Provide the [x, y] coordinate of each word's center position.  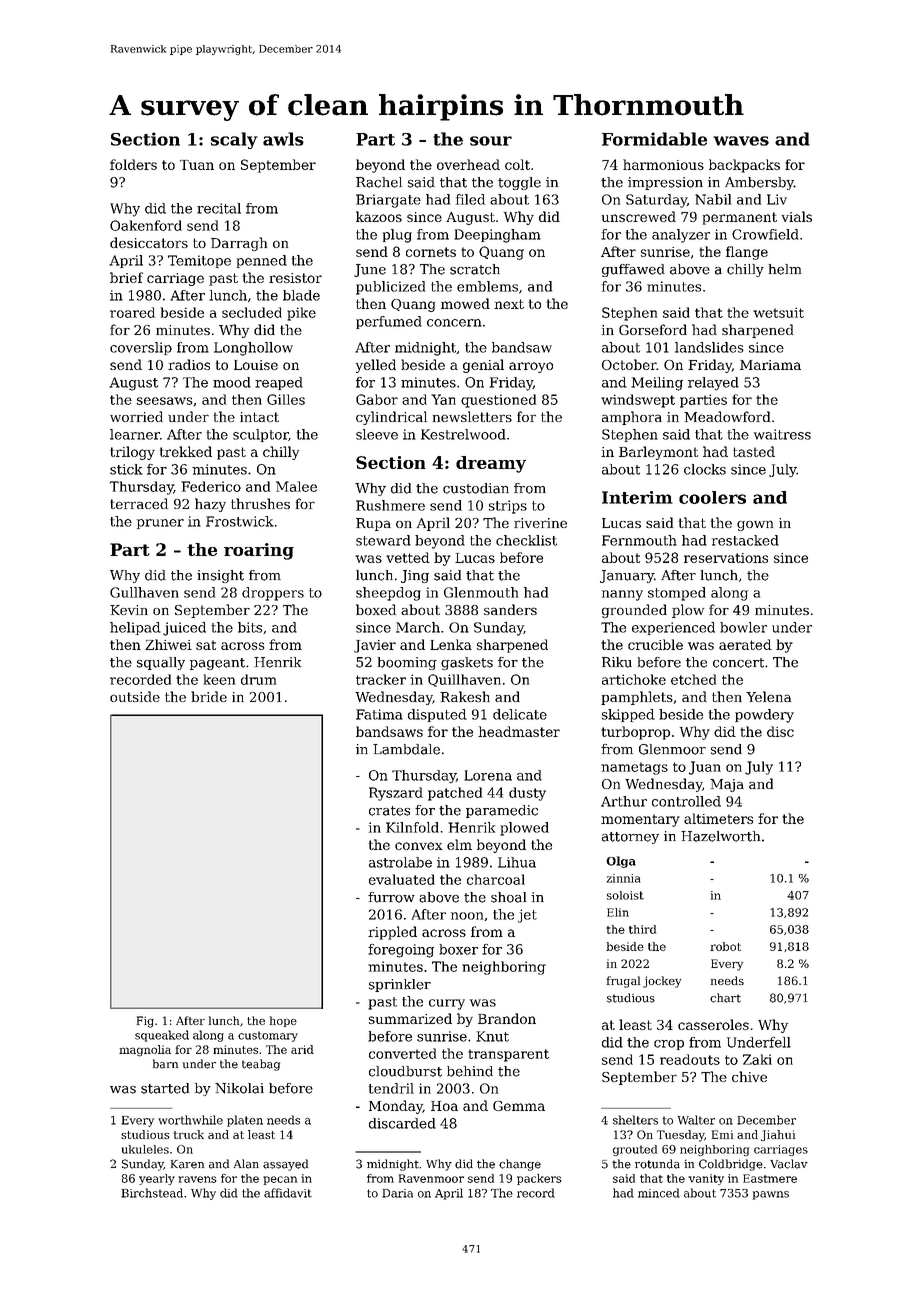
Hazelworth [720, 836]
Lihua [517, 862]
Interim [637, 497]
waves [741, 141]
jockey [662, 982]
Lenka [451, 644]
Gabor [377, 399]
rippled [392, 933]
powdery [764, 716]
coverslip [141, 348]
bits [250, 627]
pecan [280, 1180]
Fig [145, 1022]
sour [491, 141]
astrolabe [400, 862]
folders [133, 164]
